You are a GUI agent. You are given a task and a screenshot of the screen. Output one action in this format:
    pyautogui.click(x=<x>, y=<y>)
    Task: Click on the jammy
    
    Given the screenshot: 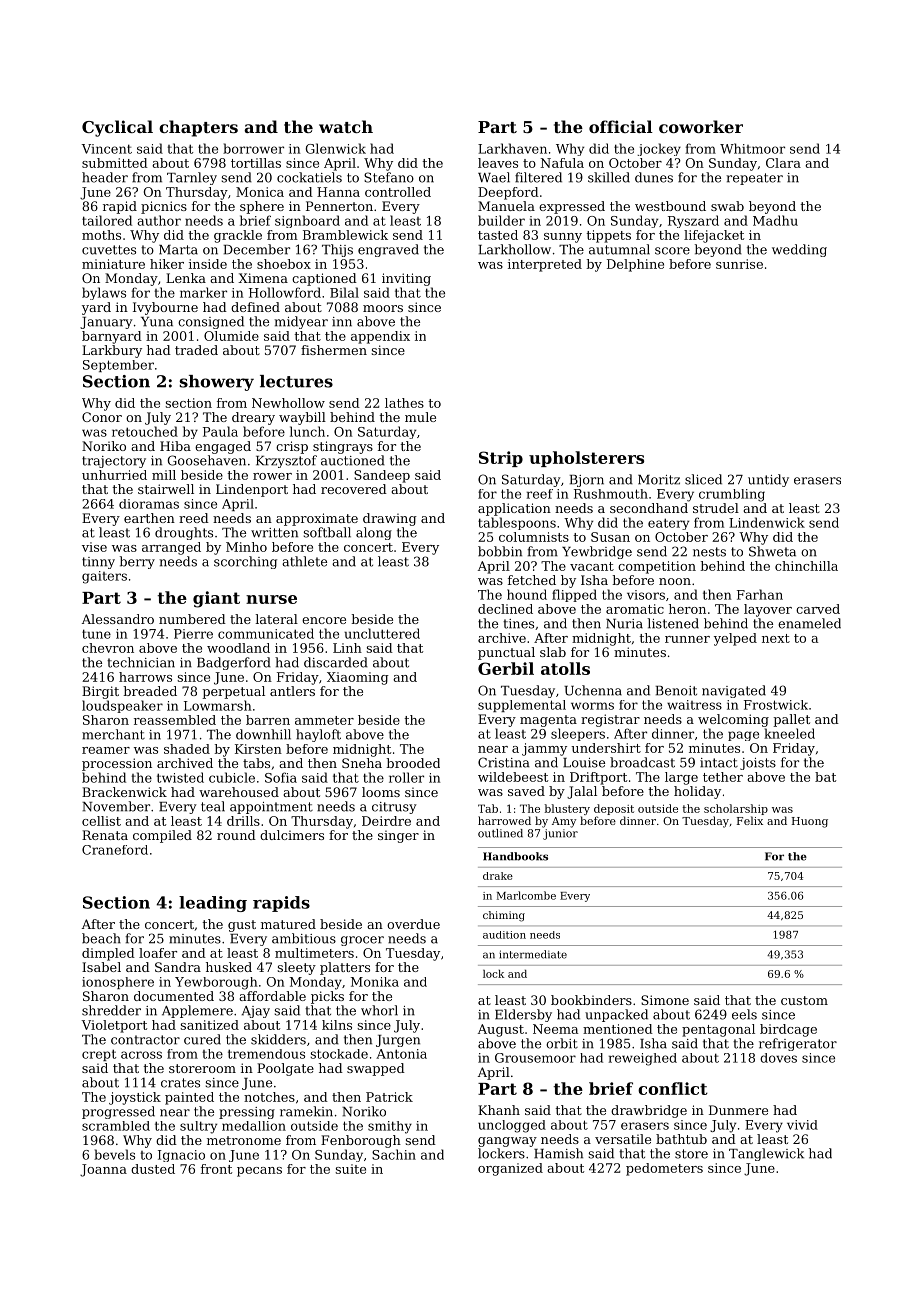 What is the action you would take?
    pyautogui.click(x=544, y=749)
